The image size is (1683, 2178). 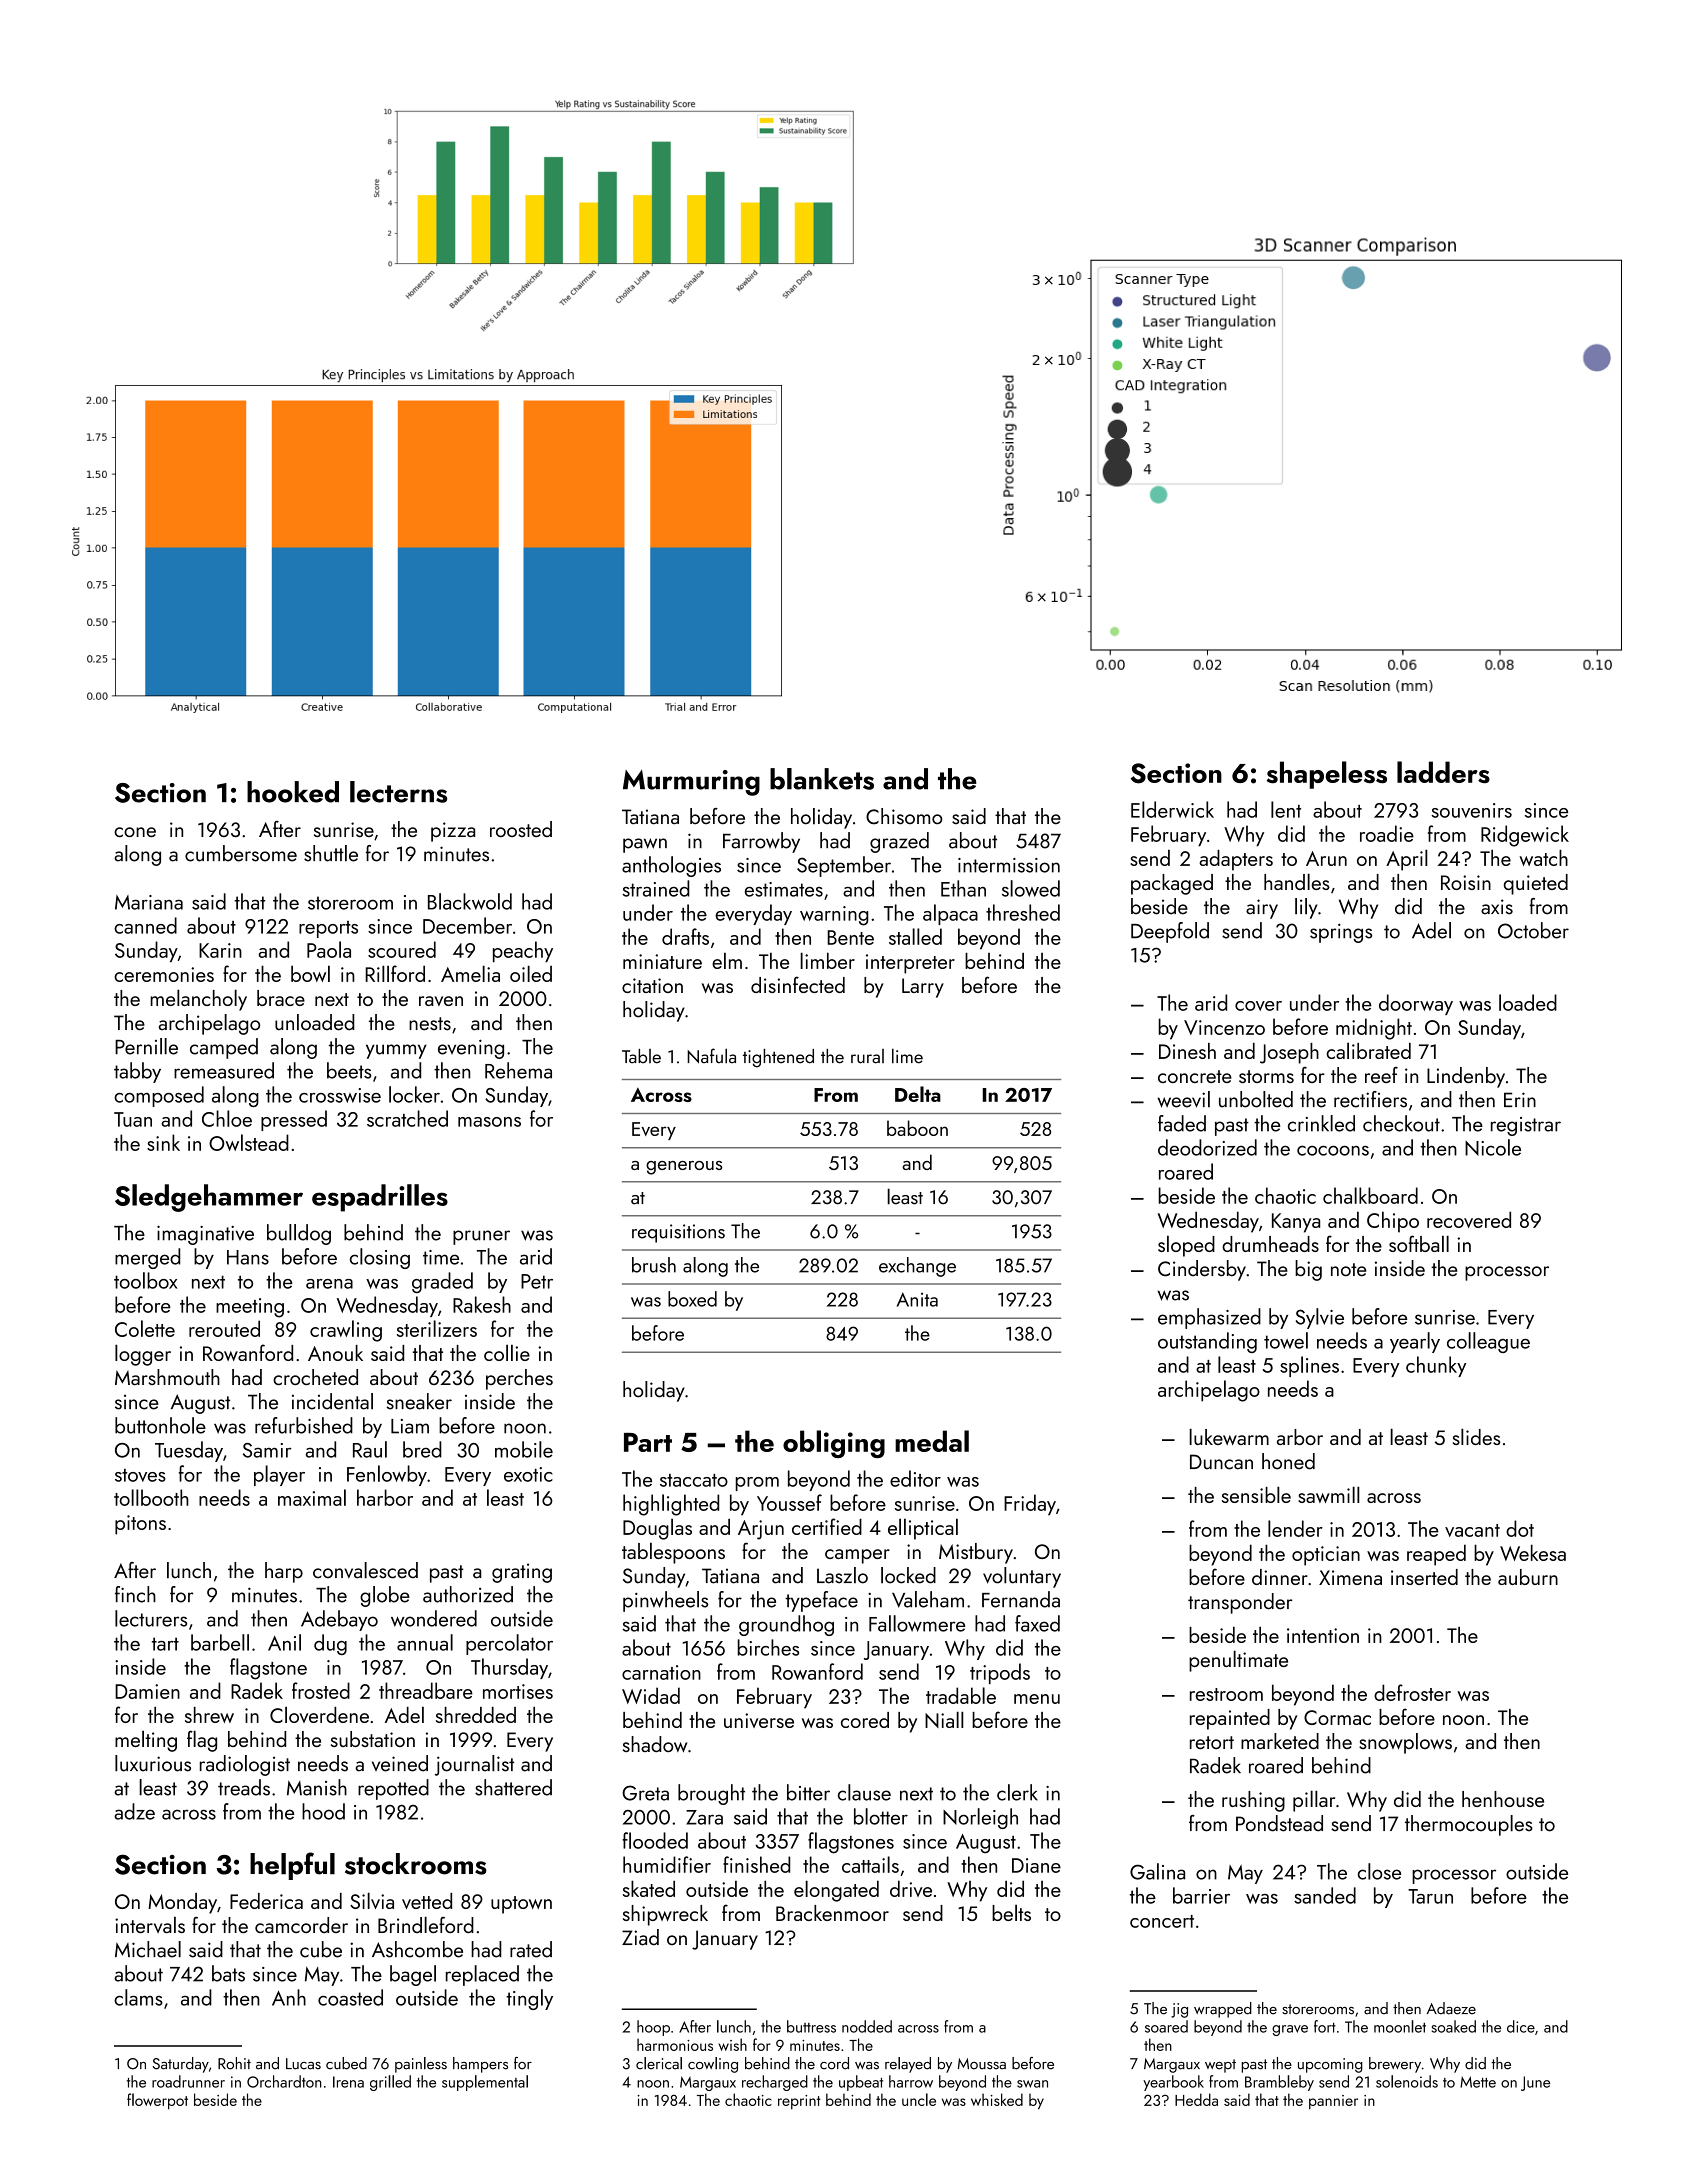 I want to click on marketed, so click(x=1280, y=1741).
